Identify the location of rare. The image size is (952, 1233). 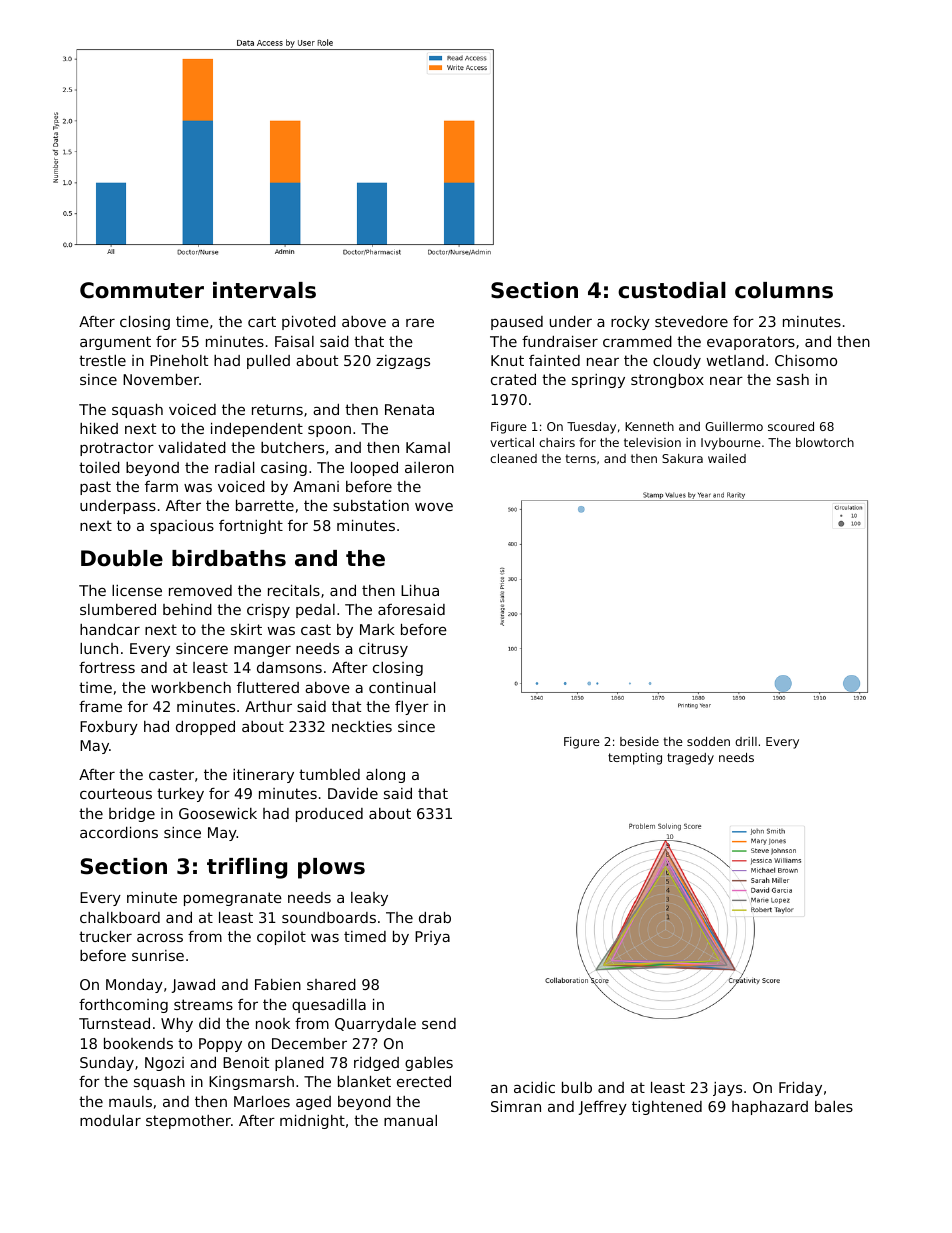
(420, 322).
